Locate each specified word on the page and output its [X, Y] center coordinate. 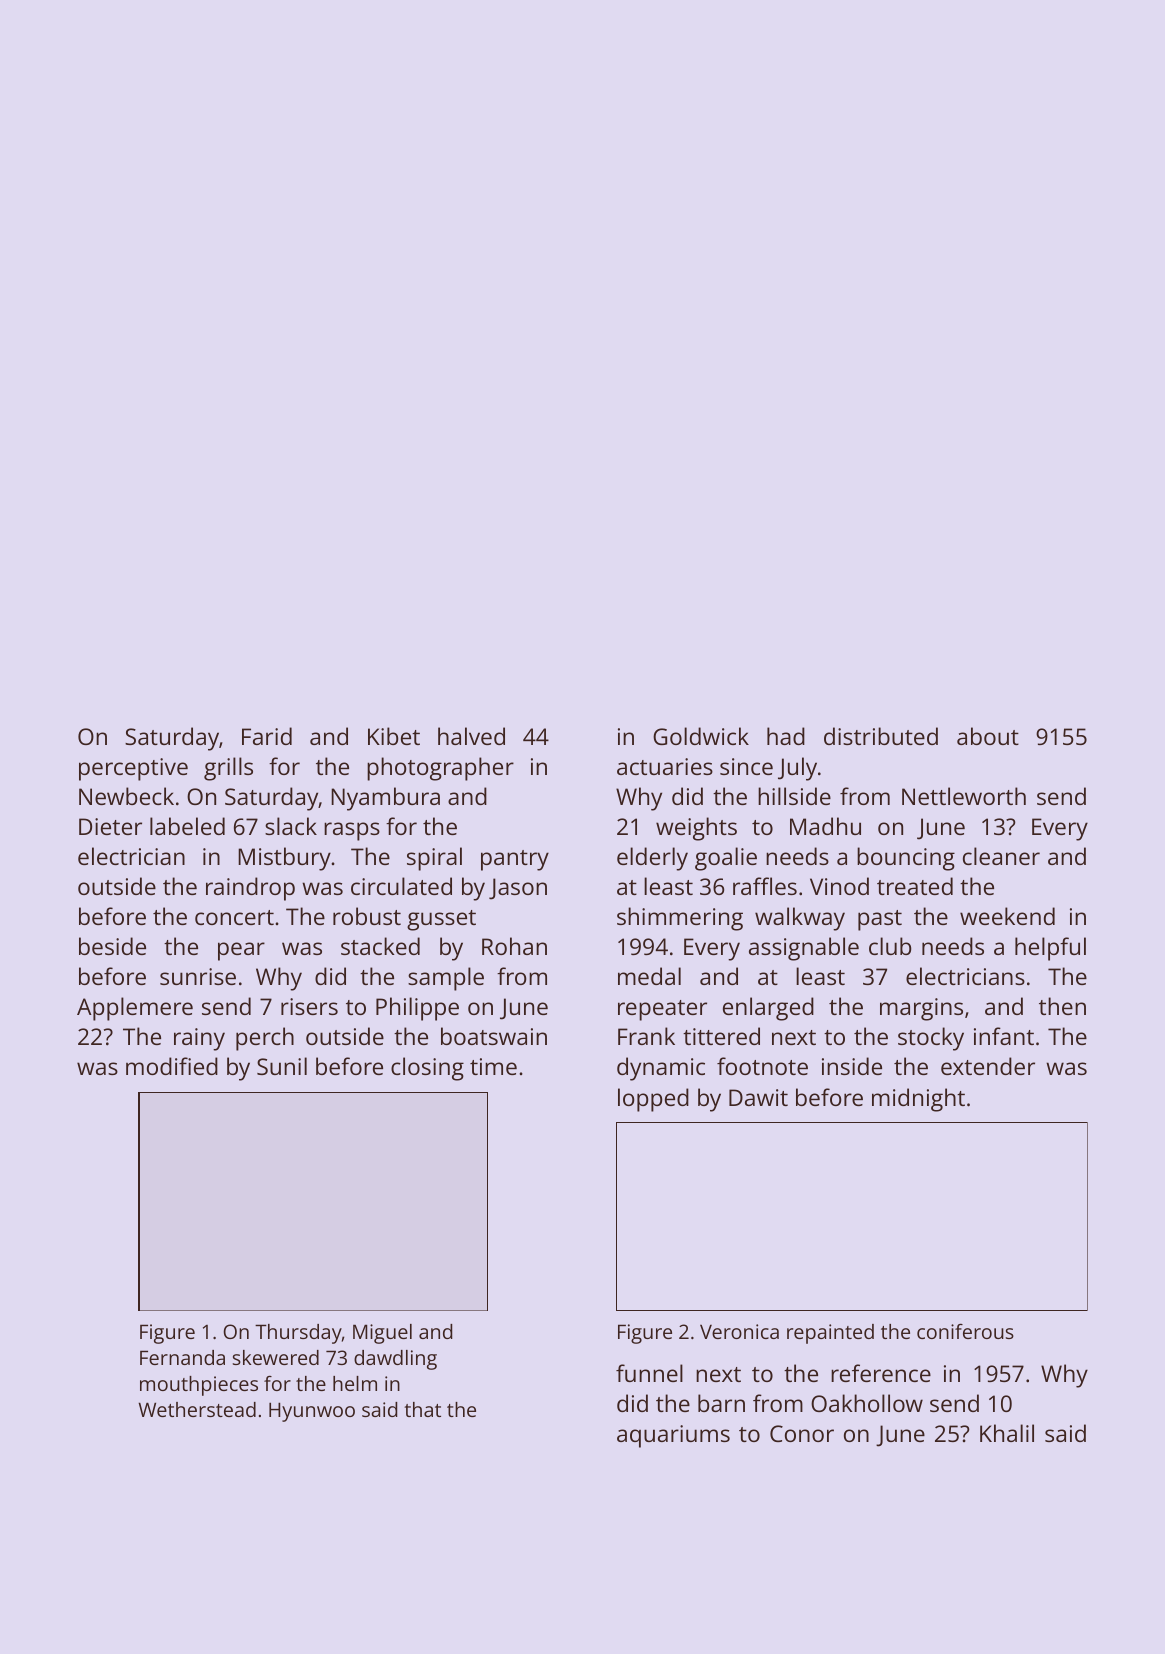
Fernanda [182, 1357]
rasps [352, 831]
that [422, 1409]
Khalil [1007, 1433]
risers [309, 1006]
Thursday [298, 1334]
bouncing [906, 859]
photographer [440, 769]
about [988, 736]
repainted [830, 1334]
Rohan [514, 946]
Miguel [382, 1334]
